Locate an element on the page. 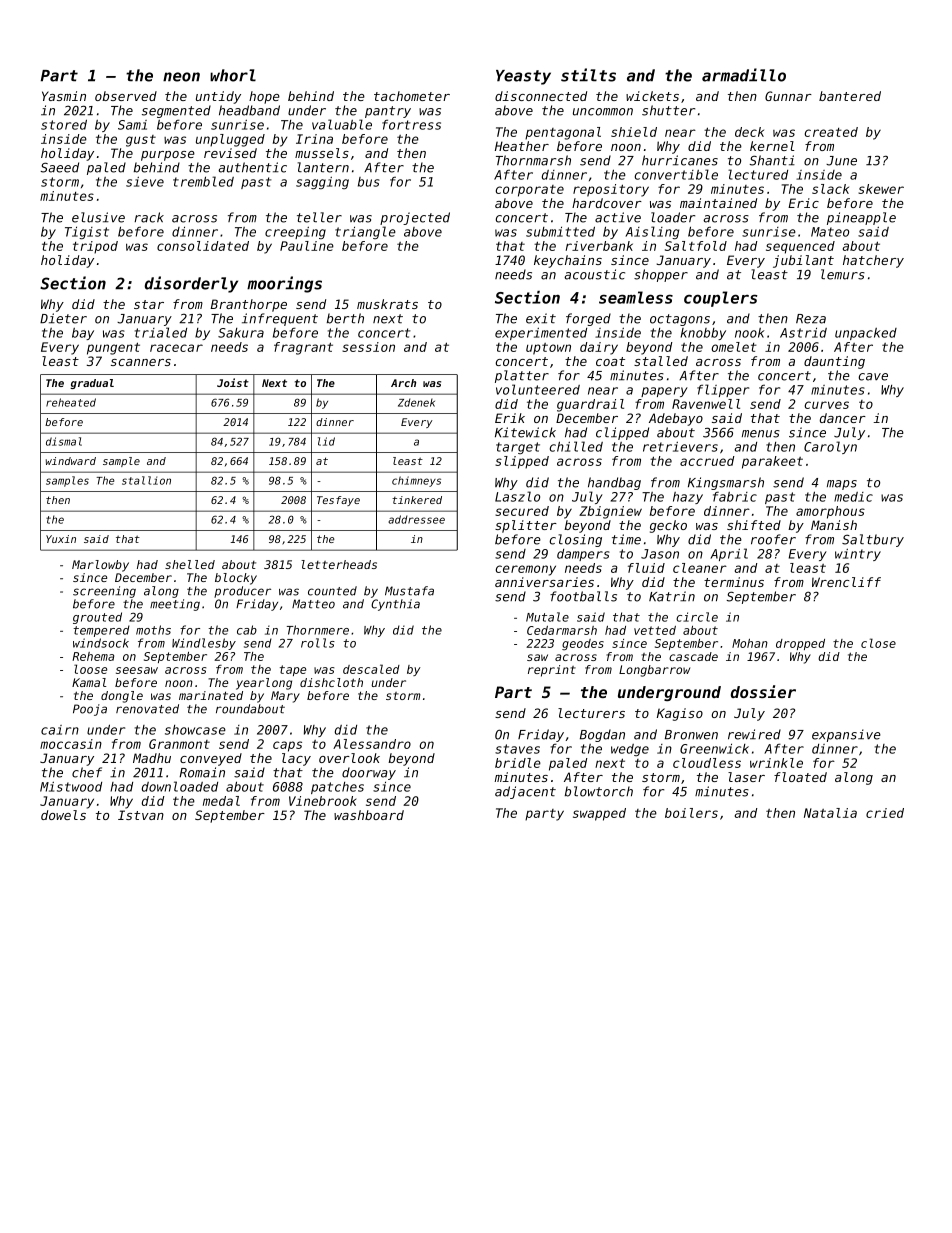 This image has width=952, height=1233. washboard is located at coordinates (369, 815).
